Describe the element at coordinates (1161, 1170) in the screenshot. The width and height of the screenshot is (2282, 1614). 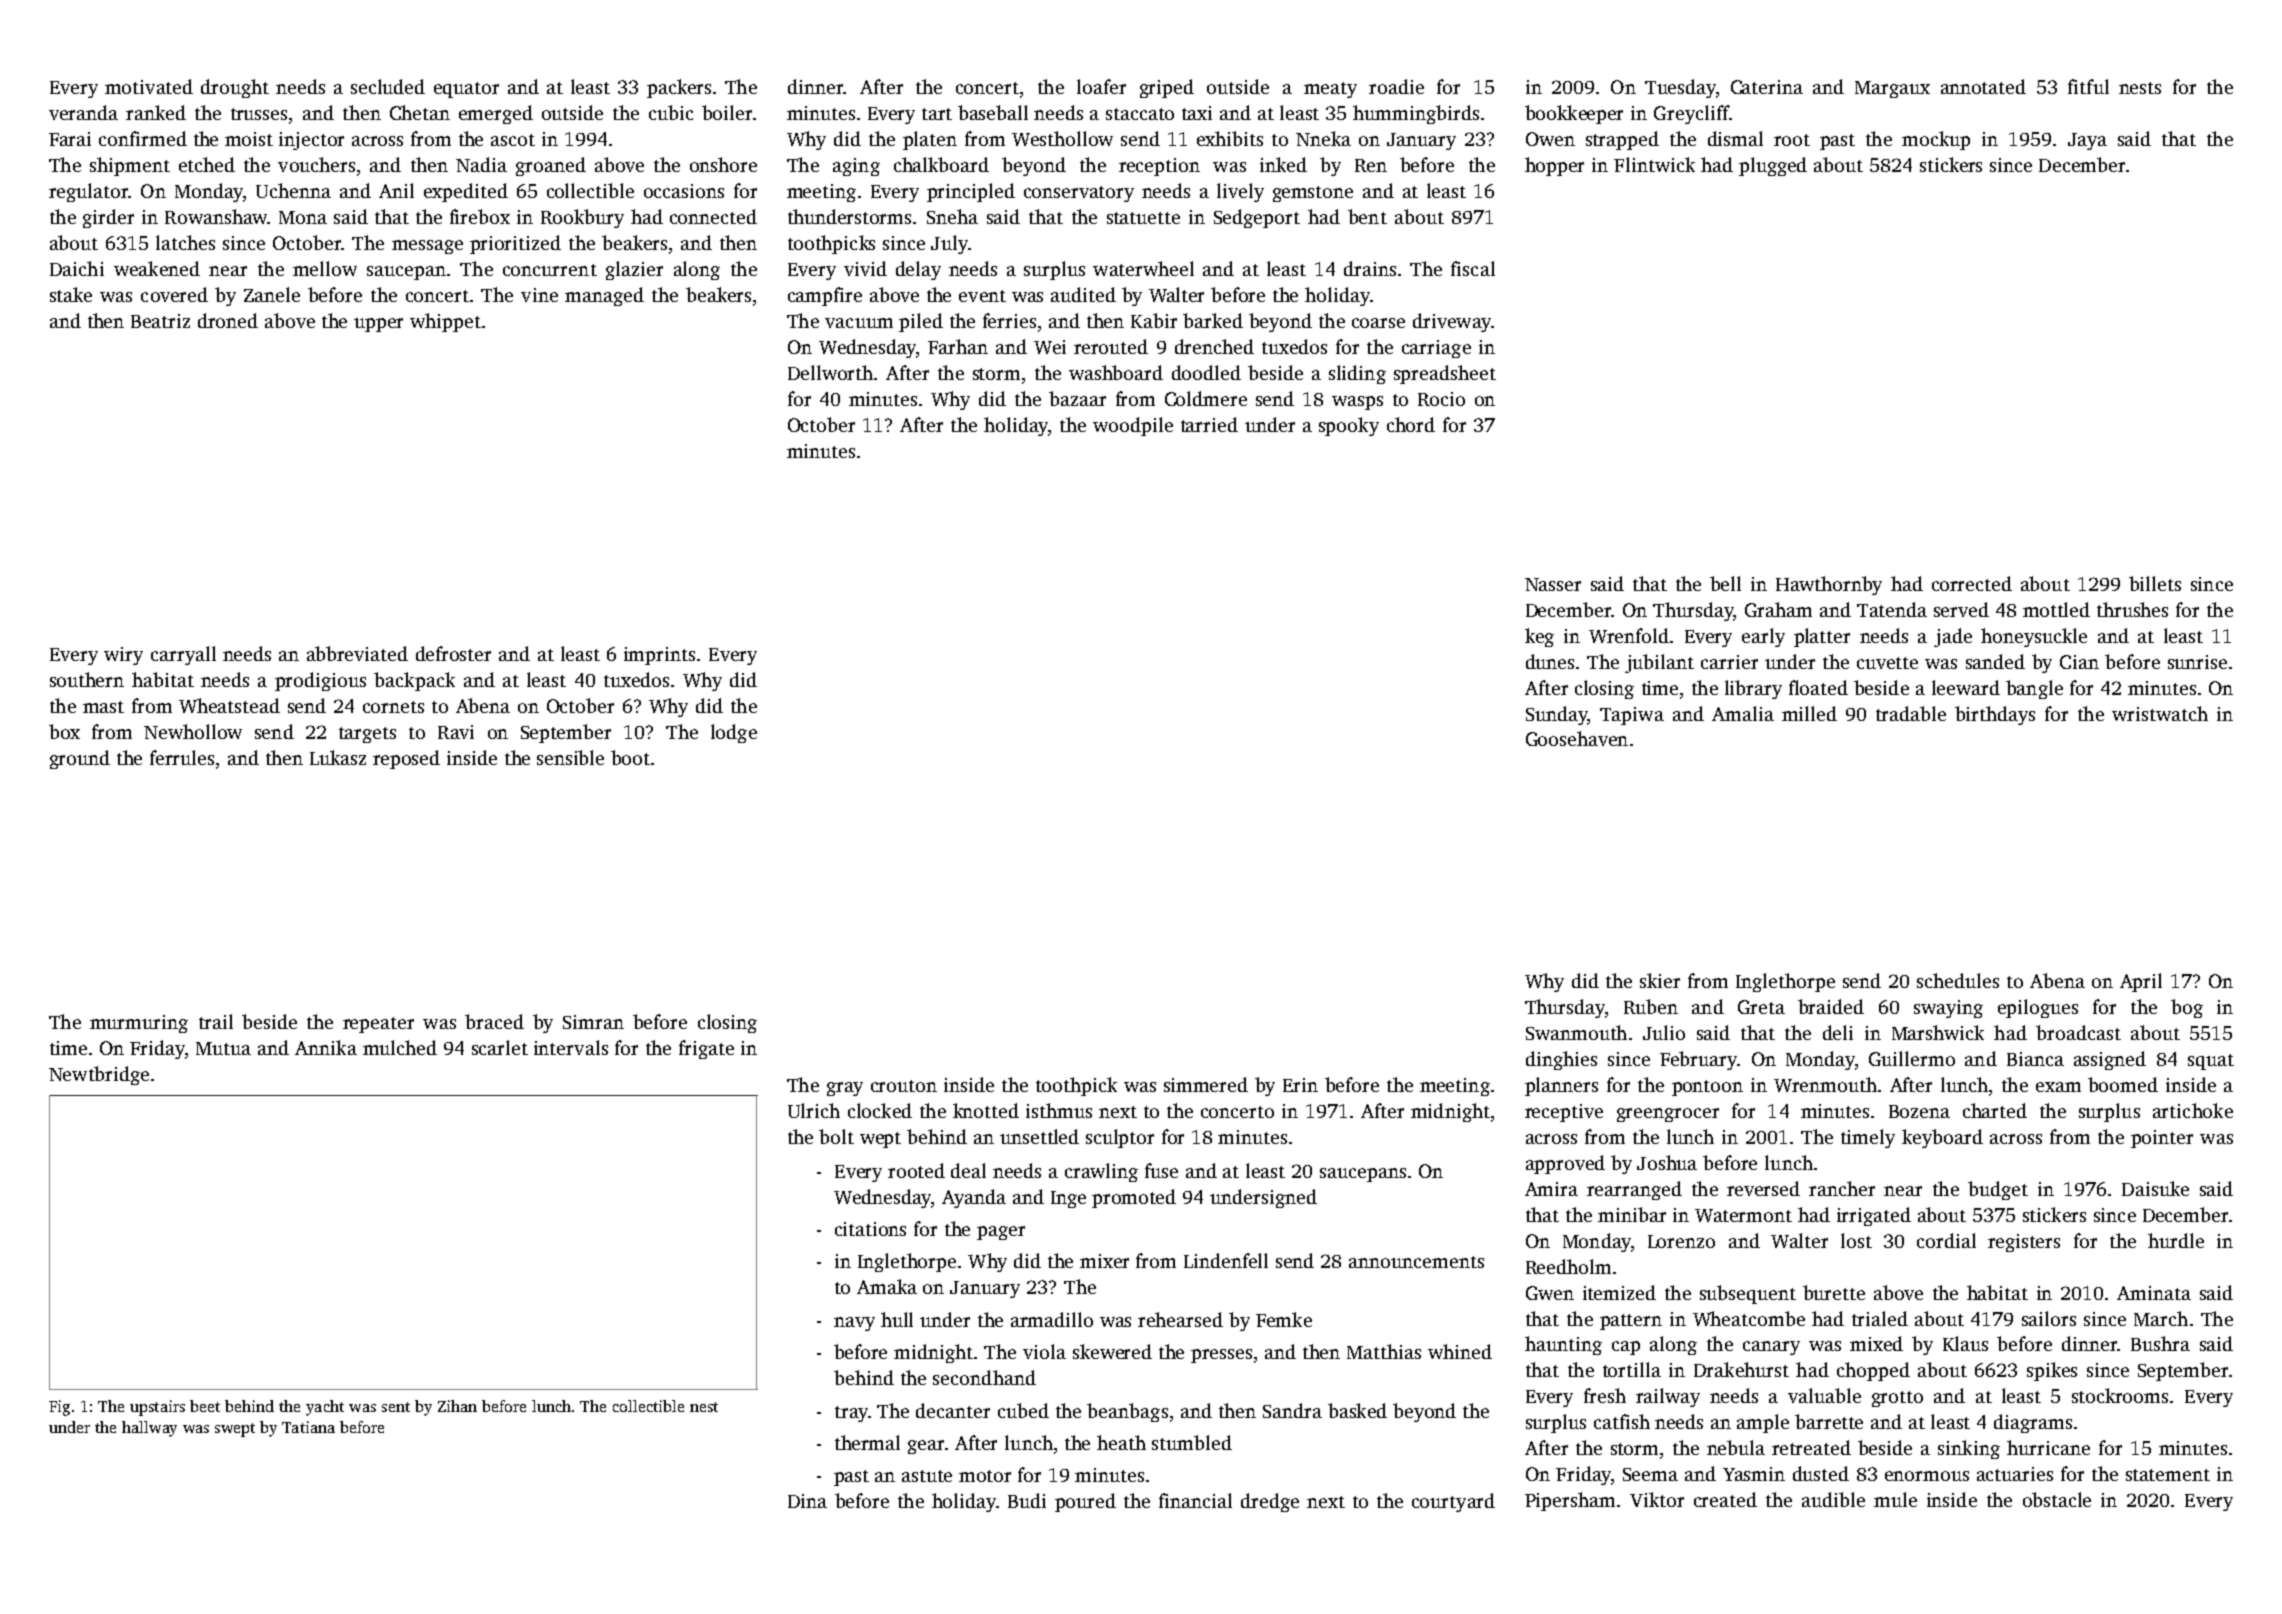
I see `fuse` at that location.
